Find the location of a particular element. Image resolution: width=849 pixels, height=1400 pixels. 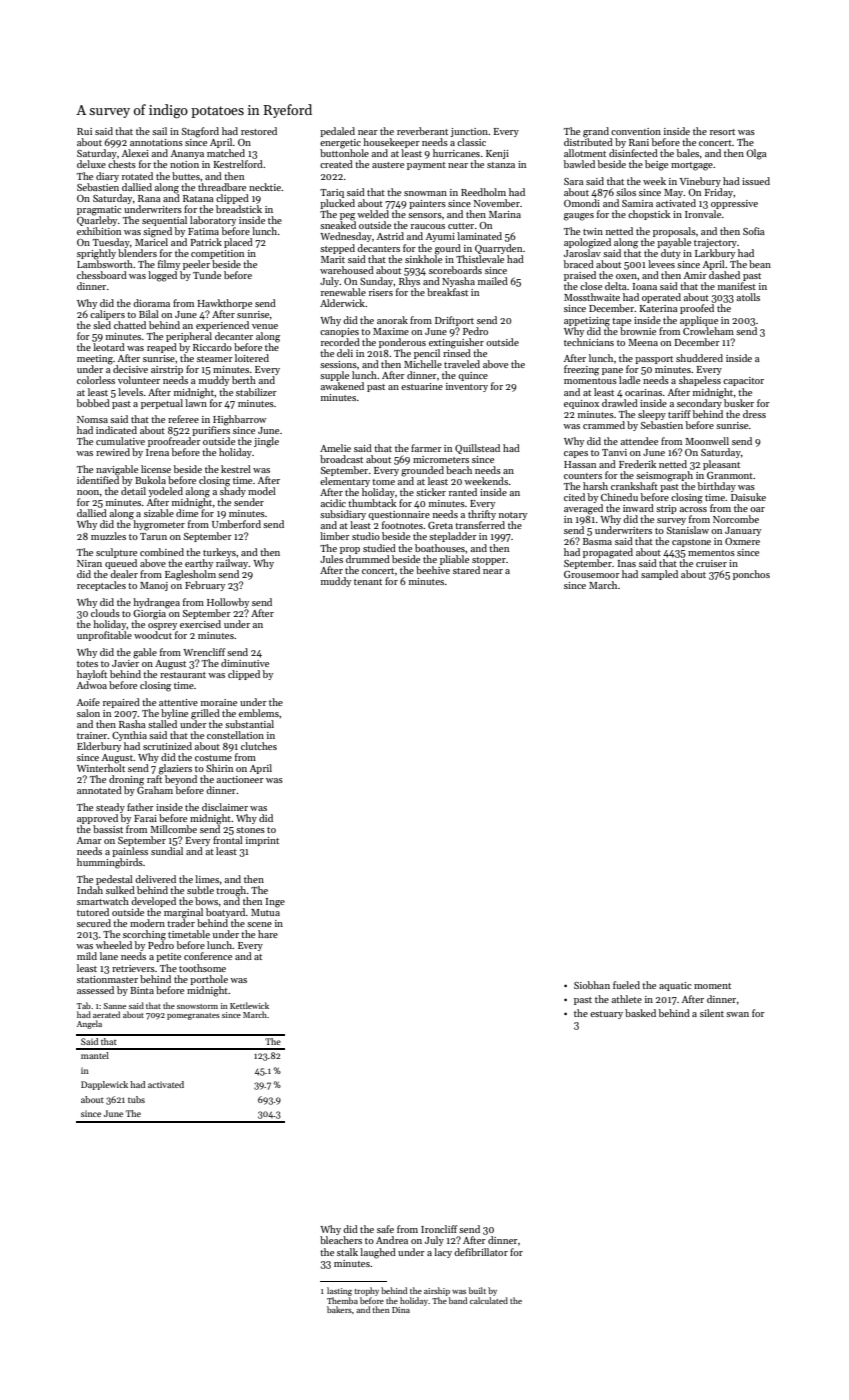

laminated is located at coordinates (479, 236).
